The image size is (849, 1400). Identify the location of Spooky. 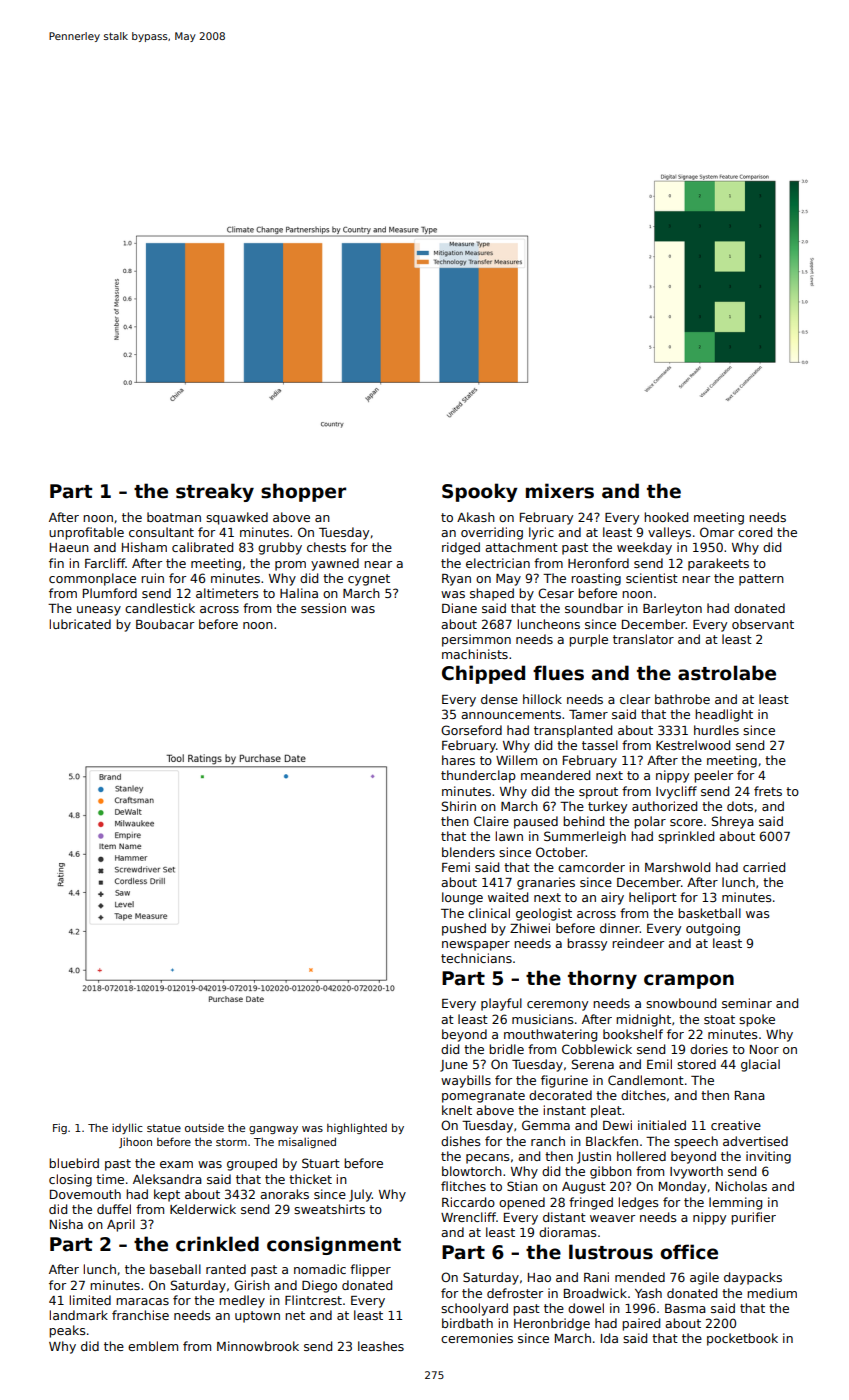
(480, 492).
